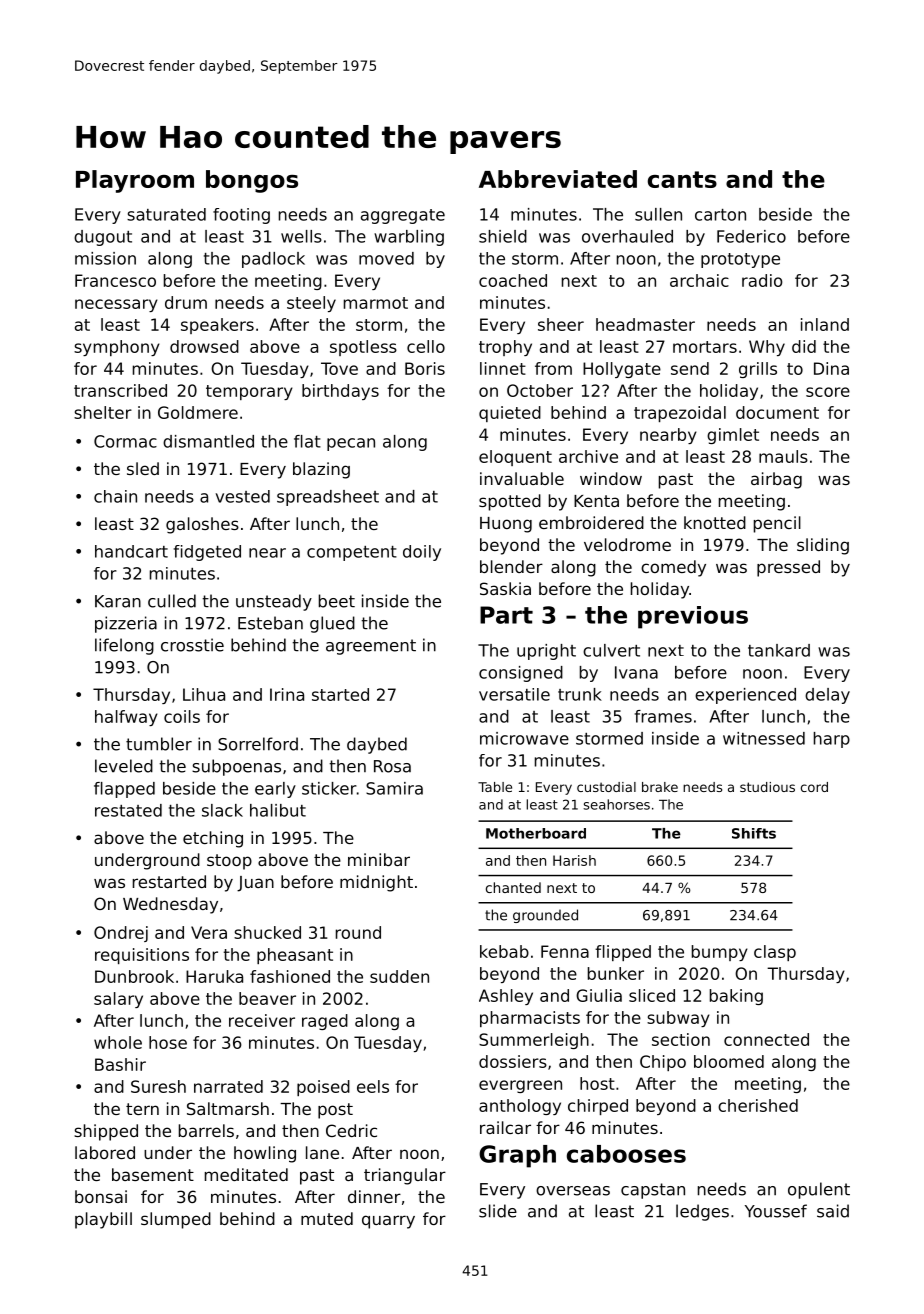  Describe the element at coordinates (422, 553) in the page. I see `doily` at that location.
